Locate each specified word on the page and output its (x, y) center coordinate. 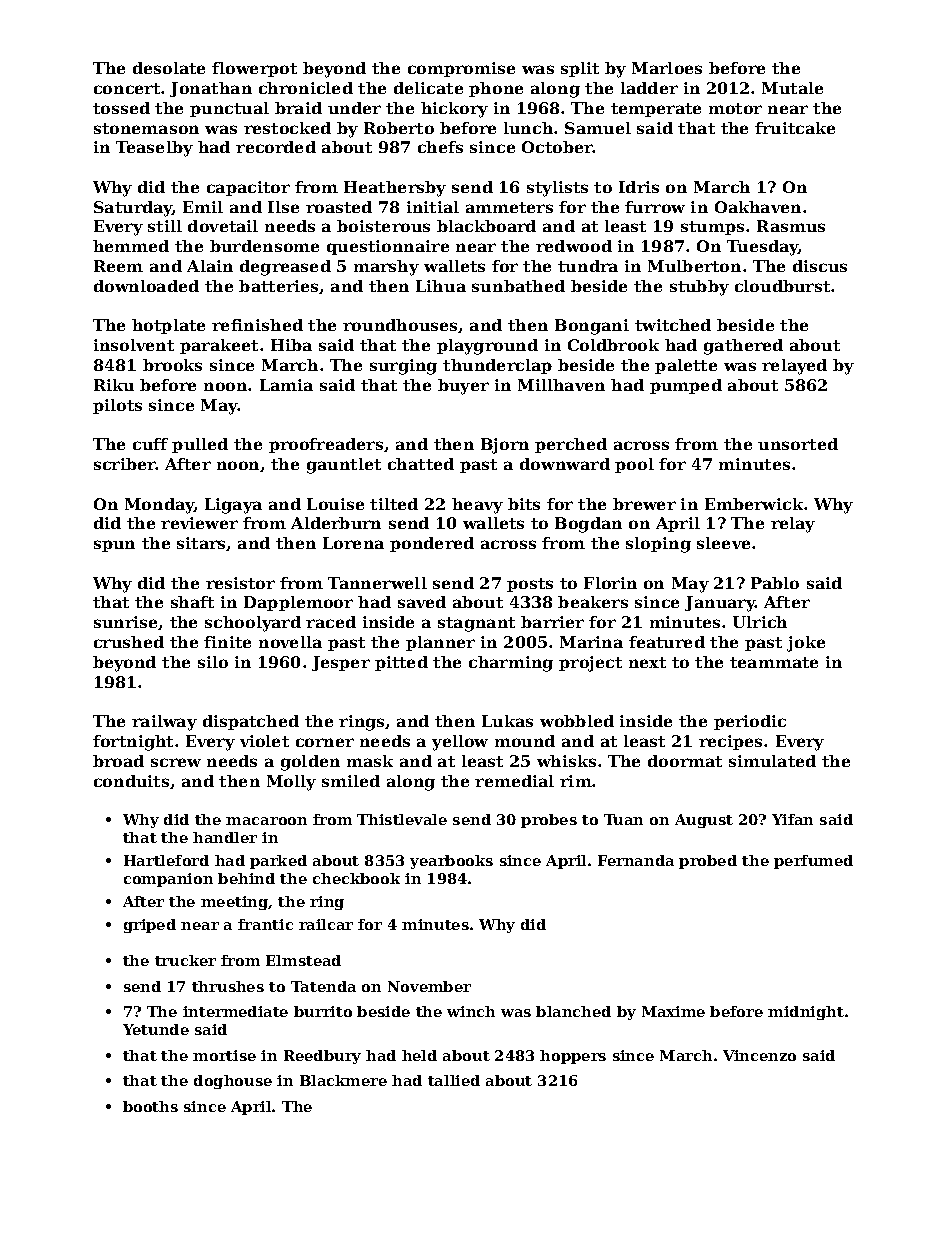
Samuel (598, 128)
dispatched (251, 722)
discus (820, 266)
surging (403, 367)
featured (667, 642)
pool (634, 465)
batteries (279, 287)
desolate (169, 68)
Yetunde (156, 1029)
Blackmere (343, 1080)
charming (511, 664)
